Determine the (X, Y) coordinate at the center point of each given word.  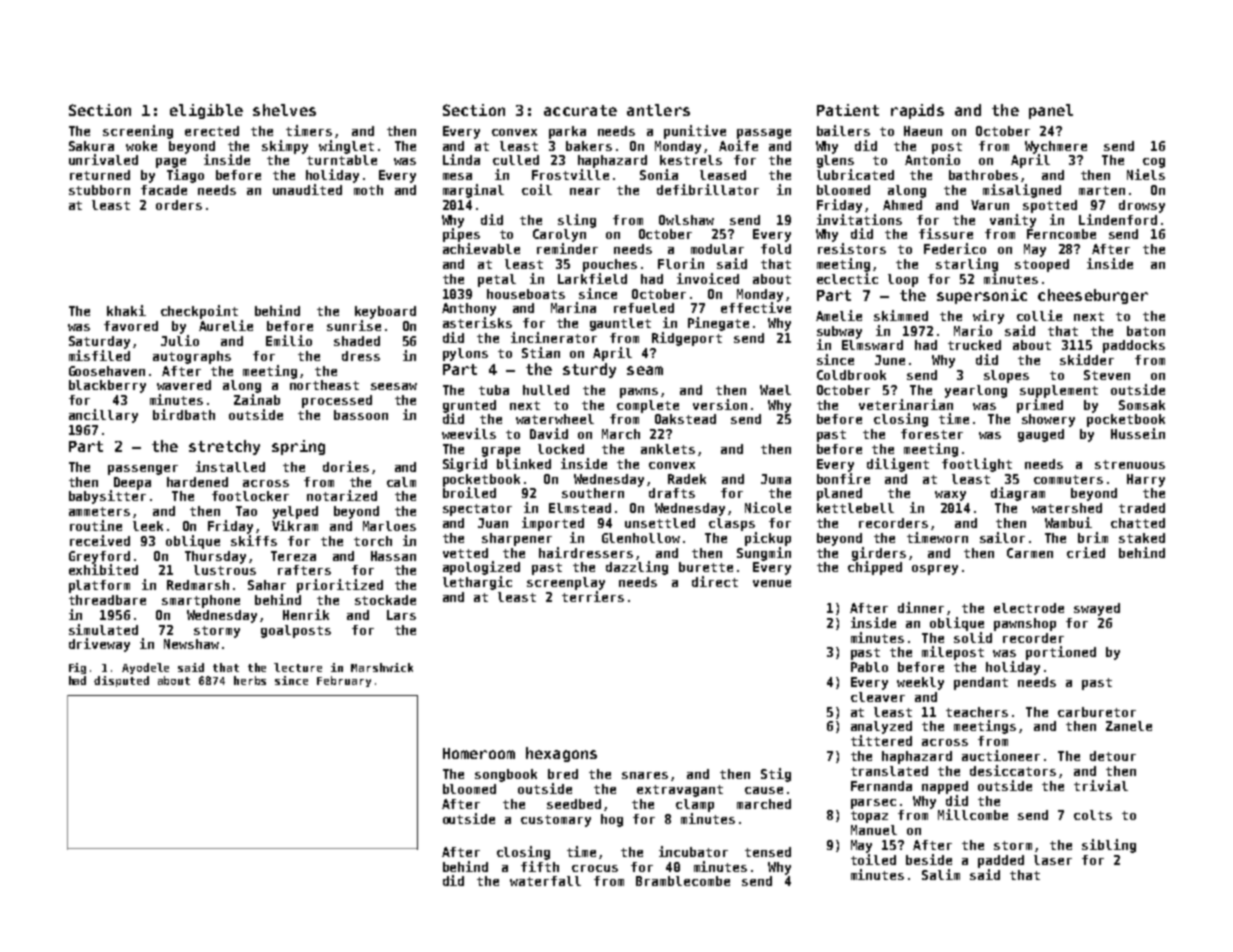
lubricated (855, 174)
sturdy (589, 370)
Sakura (91, 146)
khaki (126, 310)
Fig (77, 668)
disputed (121, 681)
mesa (457, 176)
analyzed (881, 727)
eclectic (847, 278)
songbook (506, 775)
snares (645, 775)
